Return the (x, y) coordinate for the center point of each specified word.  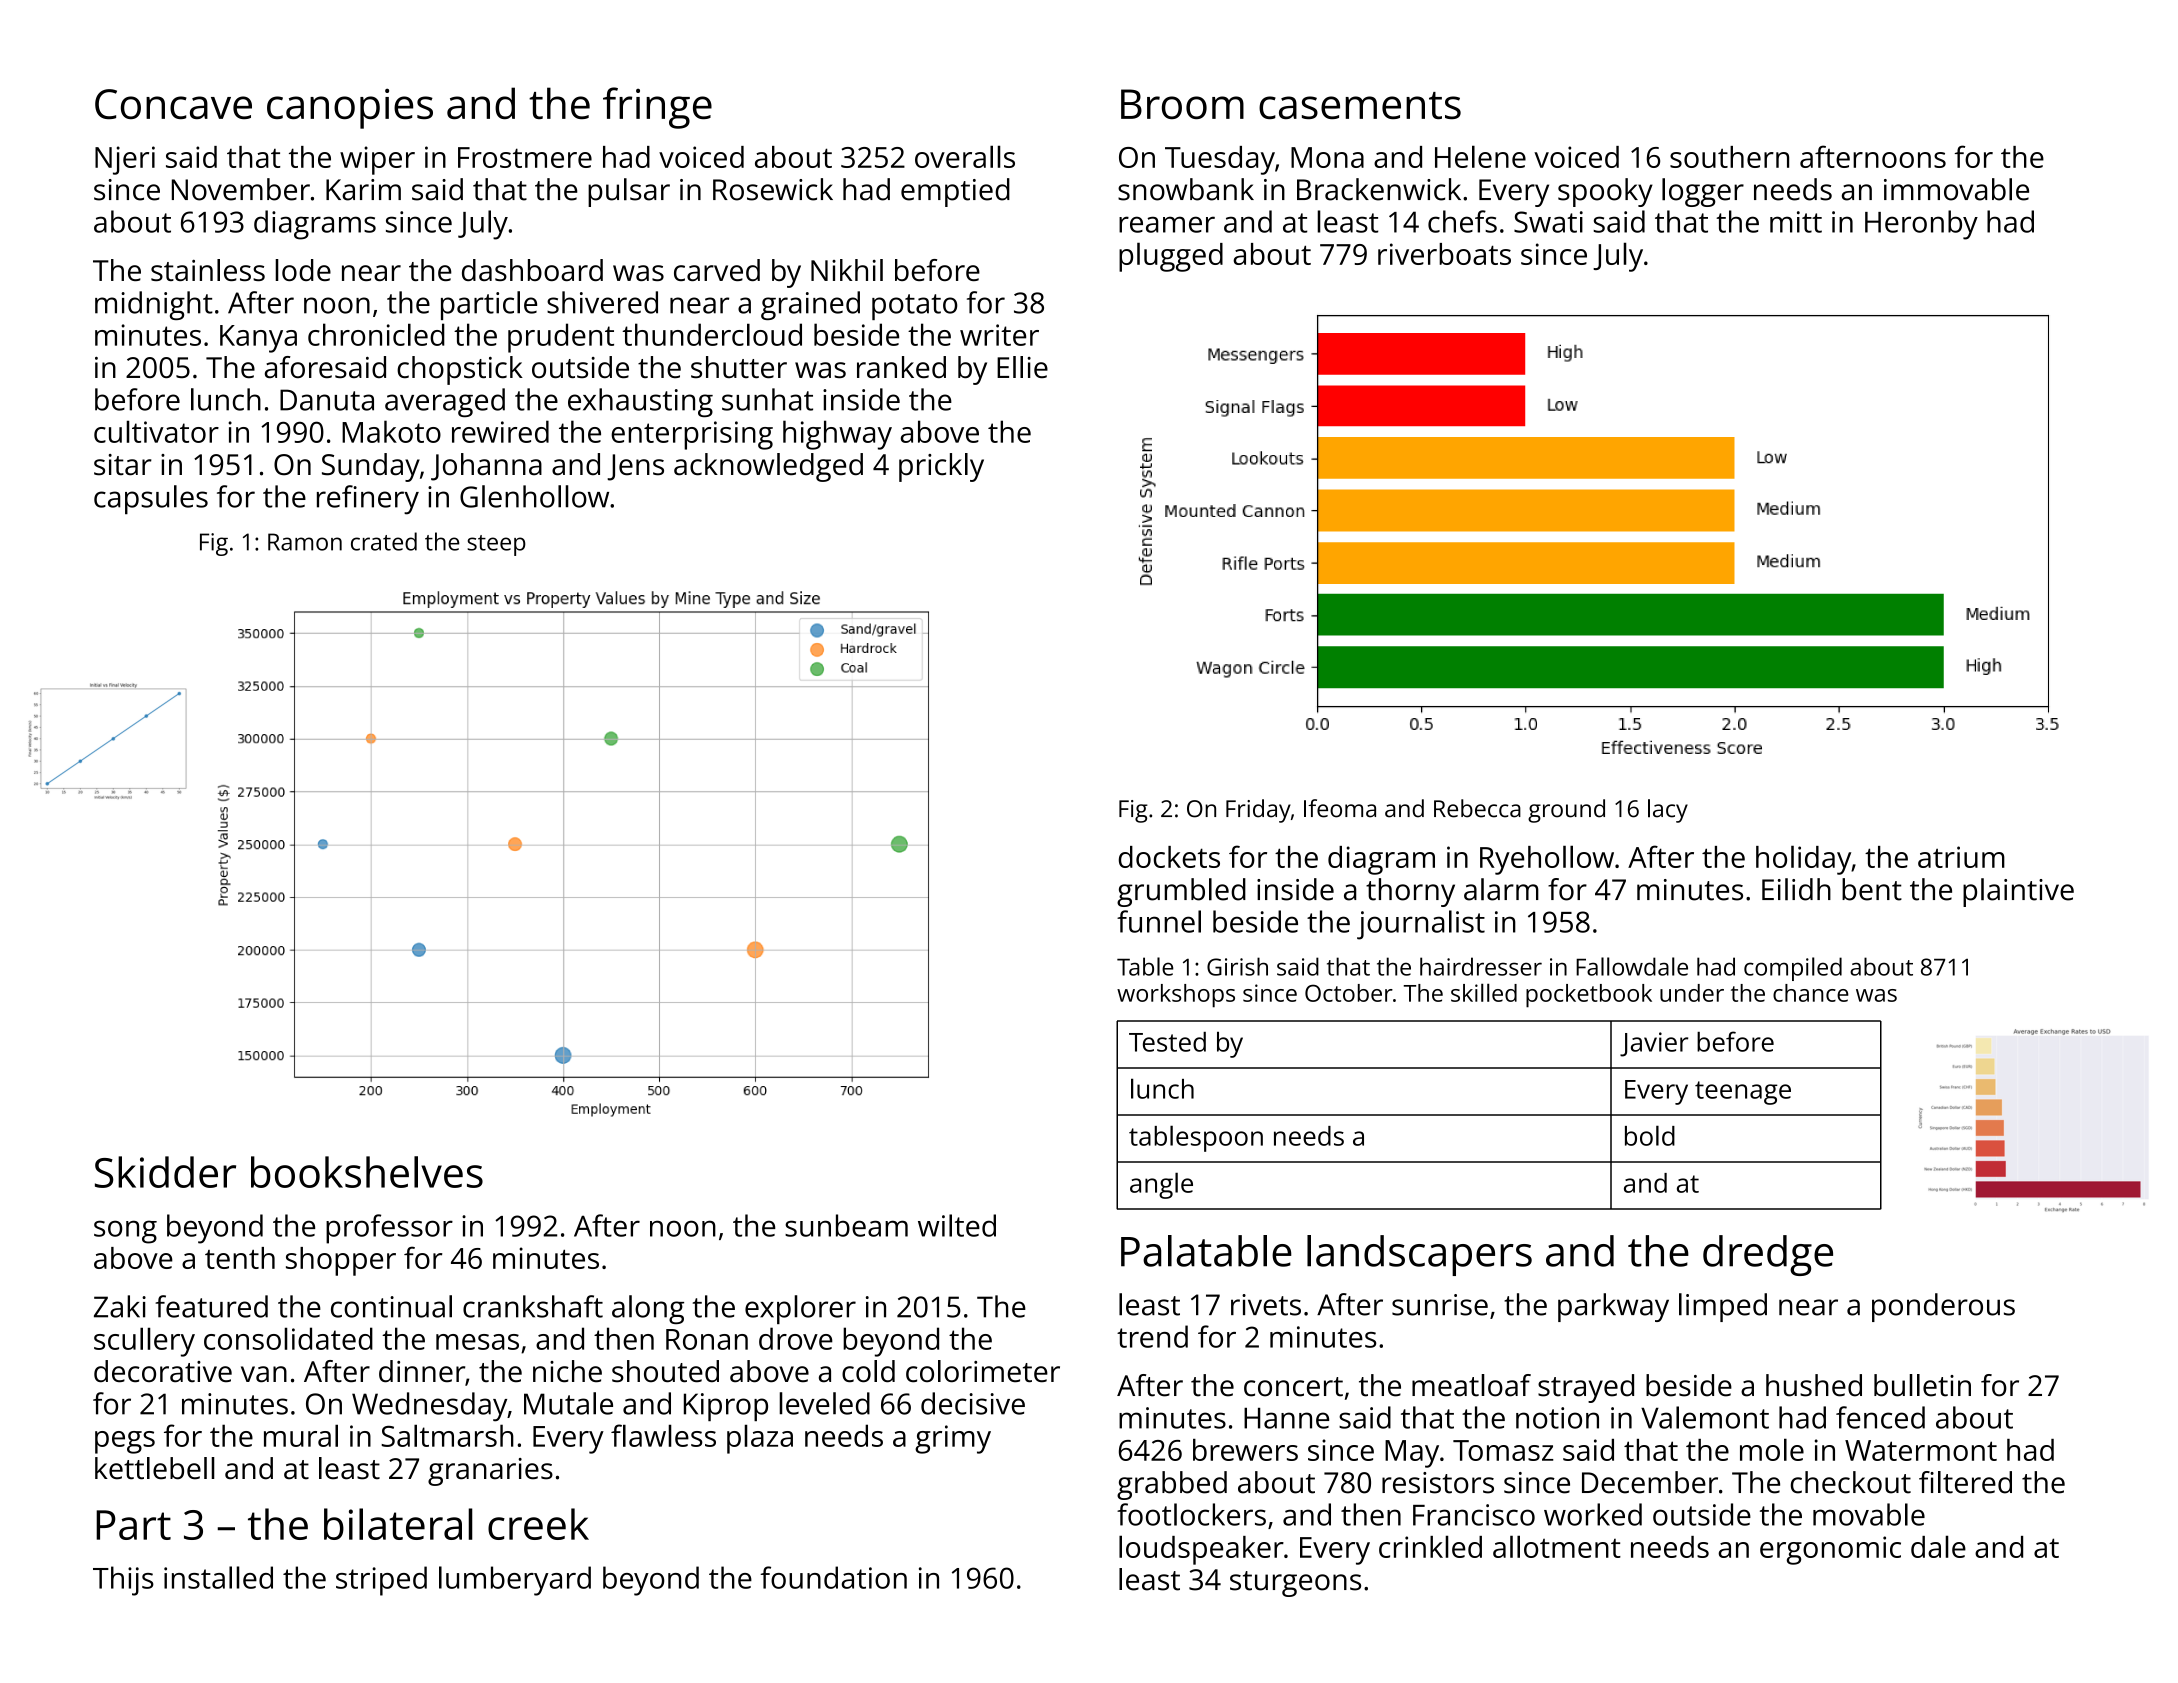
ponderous (1943, 1307)
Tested (1167, 1042)
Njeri (125, 160)
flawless (663, 1435)
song (125, 1232)
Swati (1548, 222)
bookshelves (367, 1172)
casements (1360, 105)
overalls (965, 156)
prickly (941, 467)
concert (1293, 1387)
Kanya (258, 339)
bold (1650, 1135)
